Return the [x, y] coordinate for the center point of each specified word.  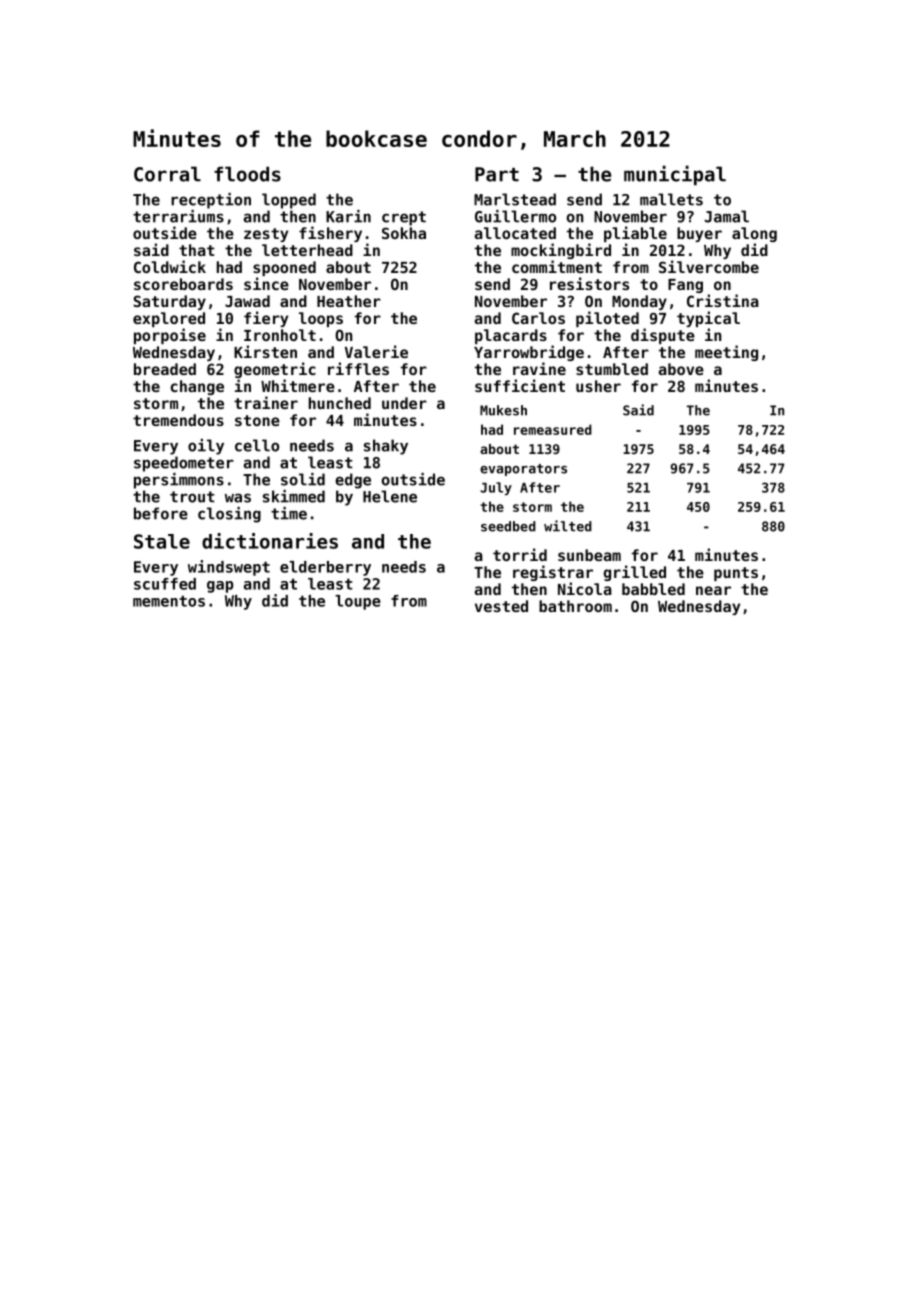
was [238, 498]
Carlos [538, 318]
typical [708, 319]
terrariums [178, 216]
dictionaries [270, 541]
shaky [386, 447]
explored [169, 319]
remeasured [553, 429]
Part [497, 174]
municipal [675, 175]
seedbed [508, 526]
